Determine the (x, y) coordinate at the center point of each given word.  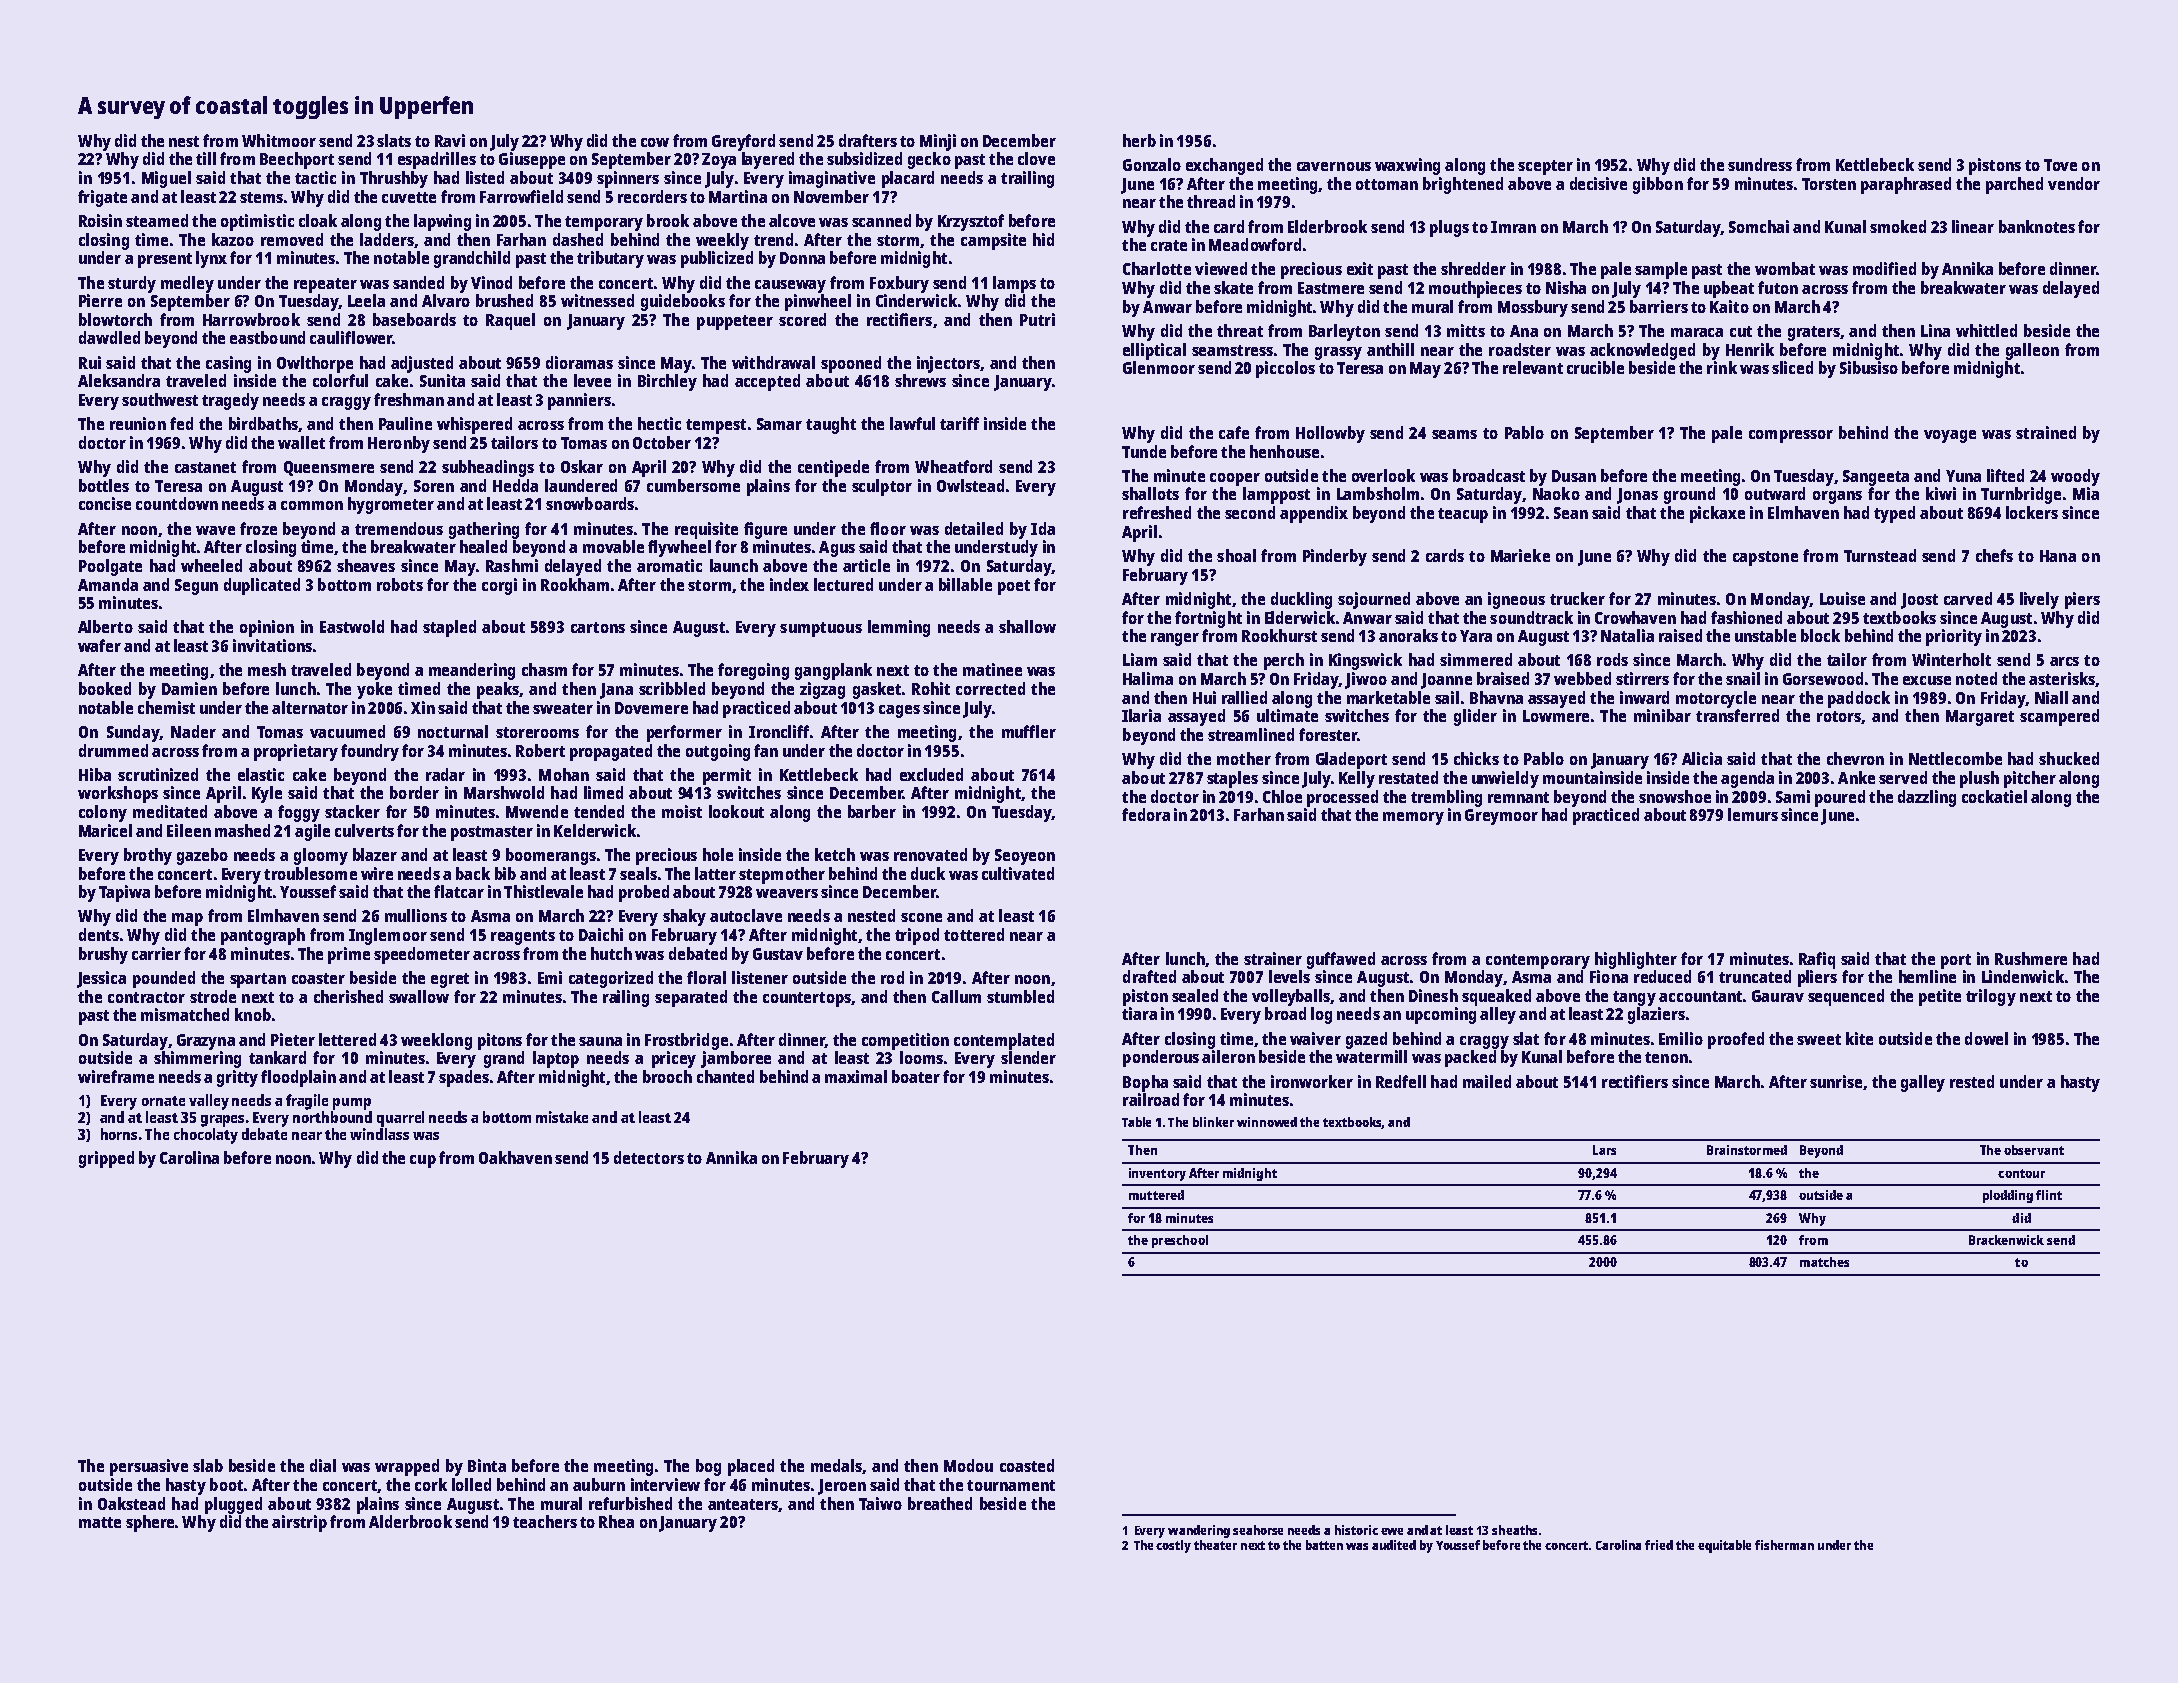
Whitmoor (279, 140)
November (831, 196)
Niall (2051, 697)
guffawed (1341, 960)
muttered (1156, 1195)
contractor (146, 997)
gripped (106, 1159)
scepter (1545, 167)
